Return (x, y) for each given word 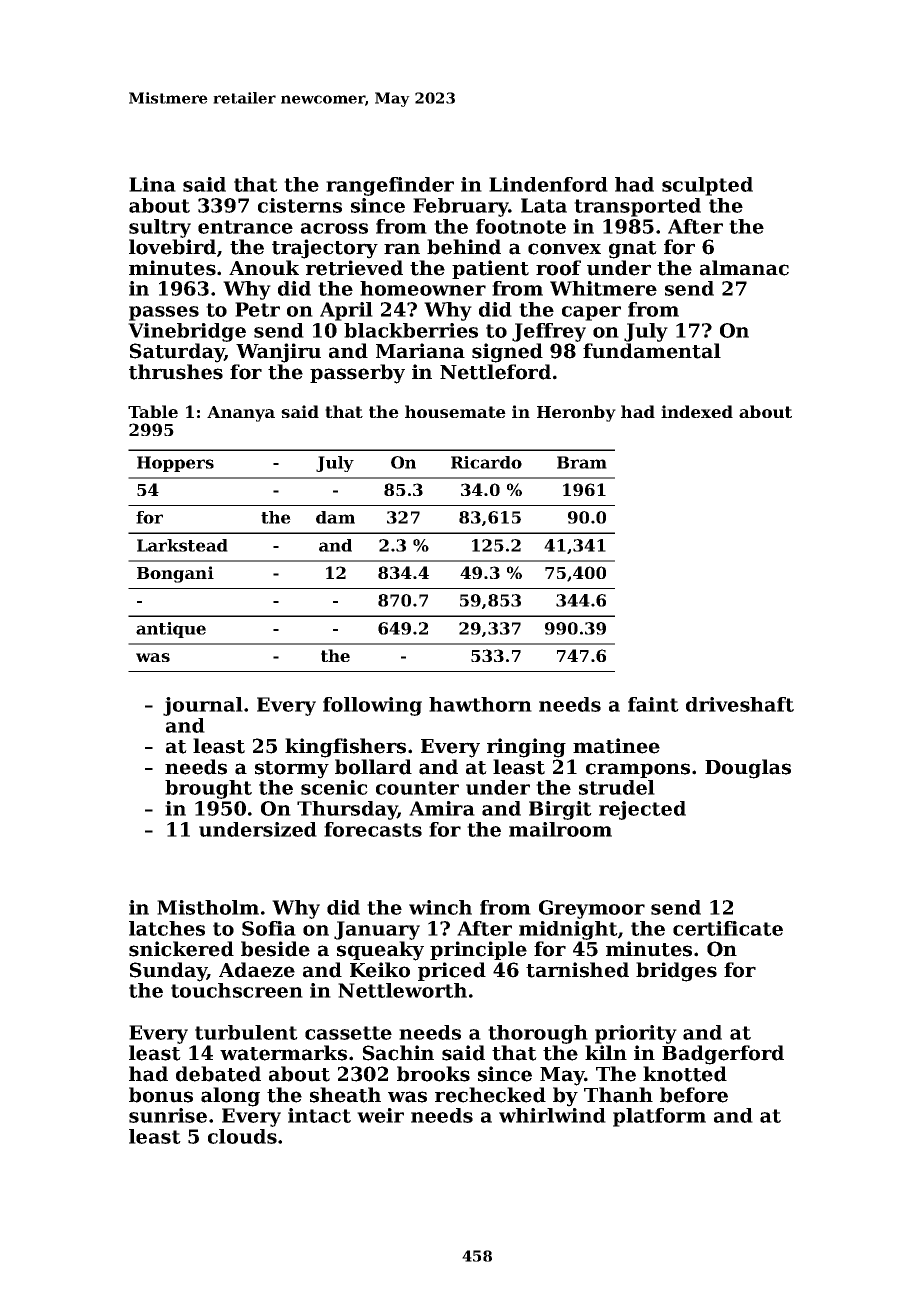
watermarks (283, 1053)
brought (208, 789)
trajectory (325, 249)
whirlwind (552, 1115)
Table (153, 411)
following (372, 706)
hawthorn (480, 704)
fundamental (652, 351)
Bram (582, 462)
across (334, 228)
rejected (642, 810)
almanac (744, 268)
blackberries (411, 330)
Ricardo (486, 462)
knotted (685, 1074)
